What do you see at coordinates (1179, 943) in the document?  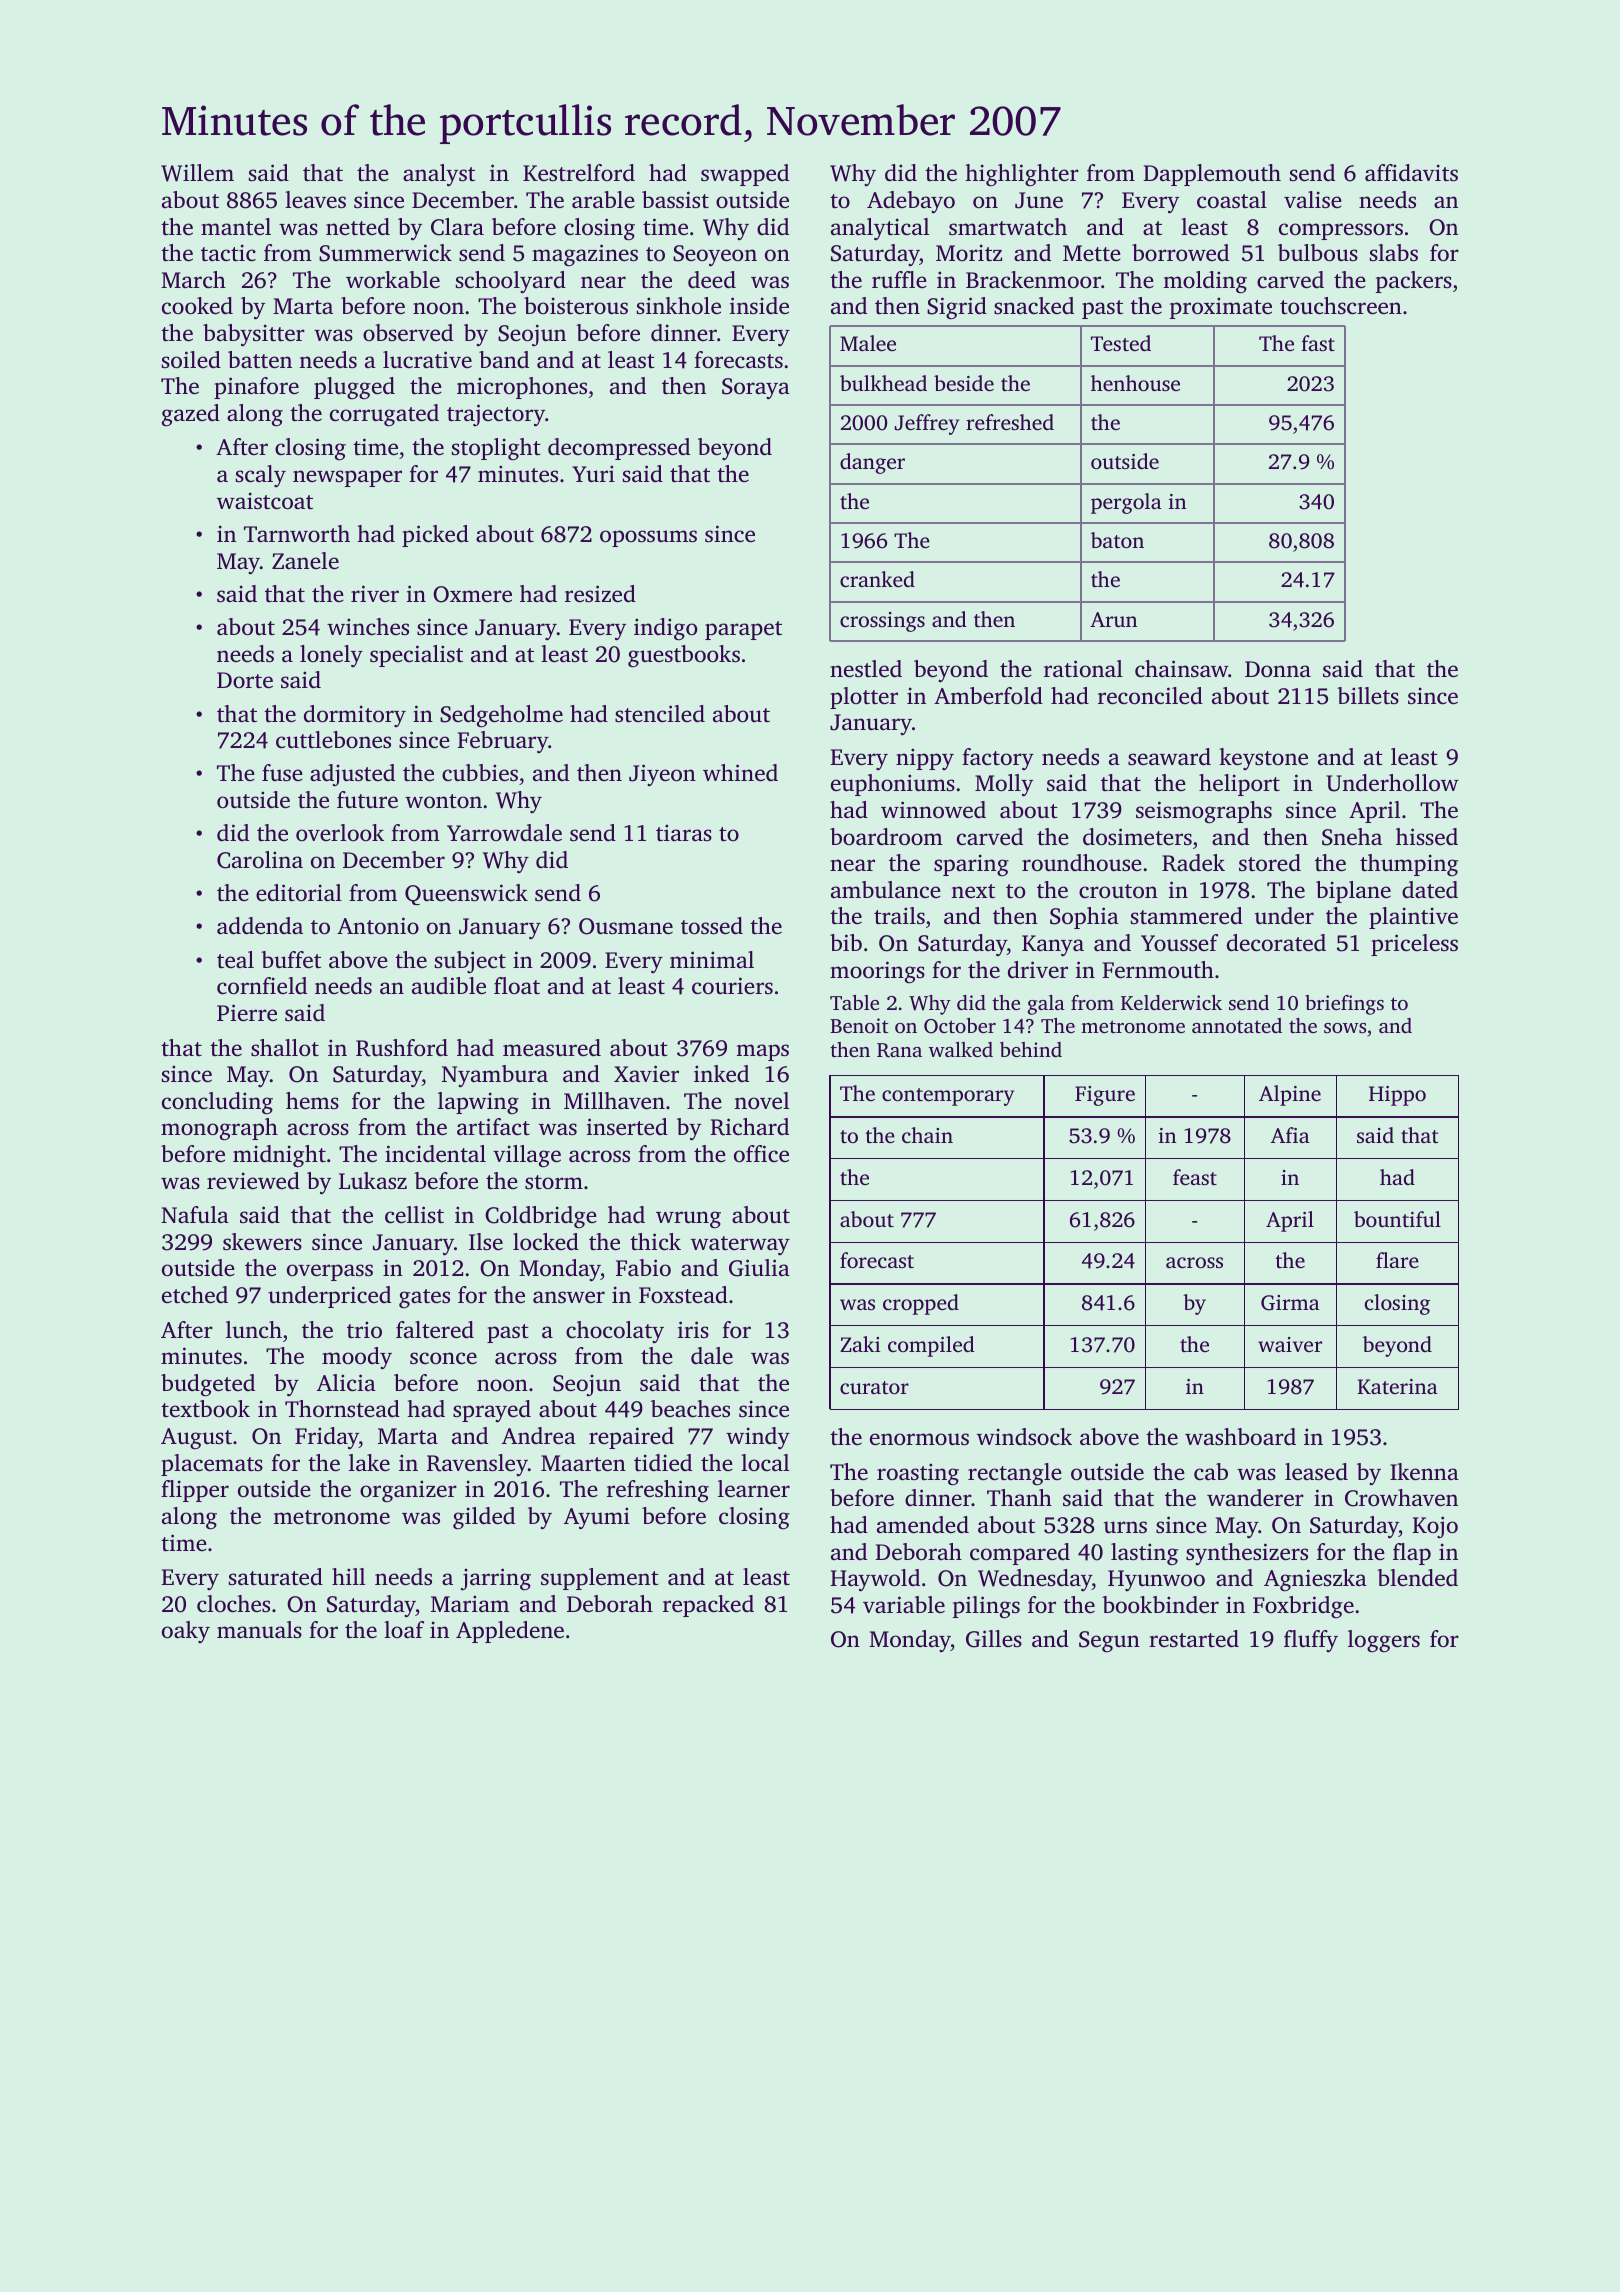 I see `Youssef` at bounding box center [1179, 943].
